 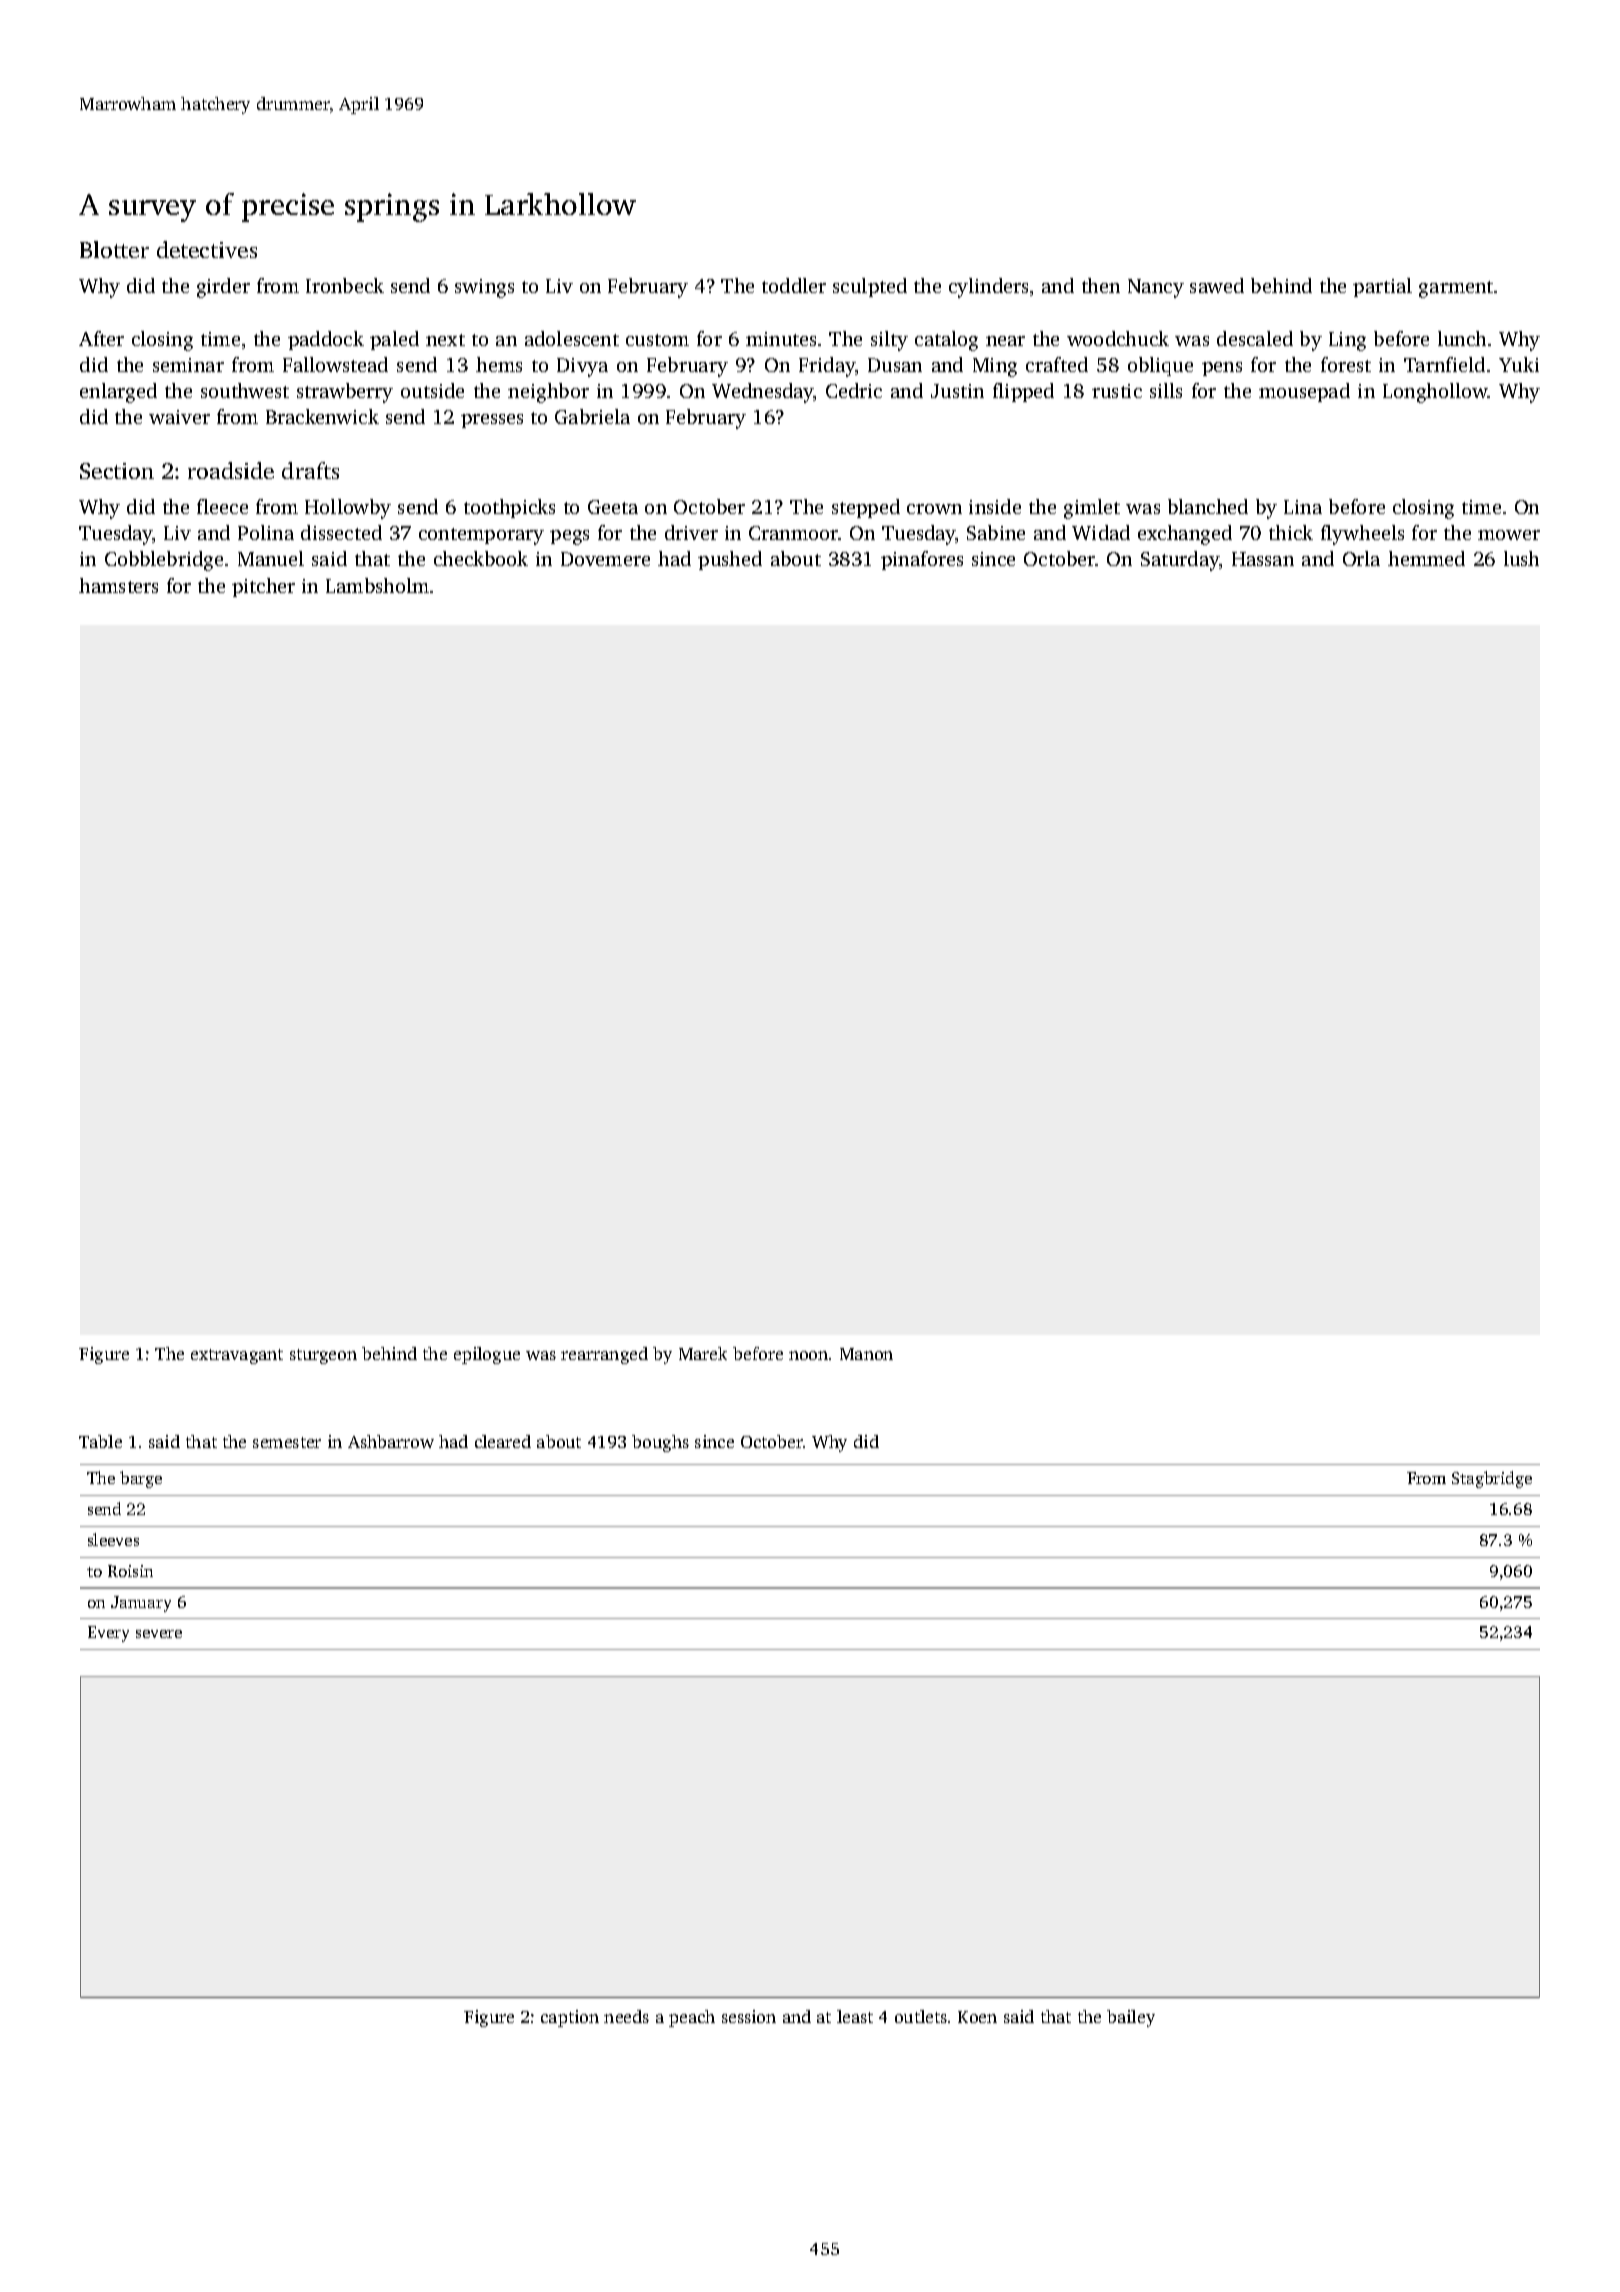 What do you see at coordinates (207, 249) in the screenshot?
I see `detectives` at bounding box center [207, 249].
